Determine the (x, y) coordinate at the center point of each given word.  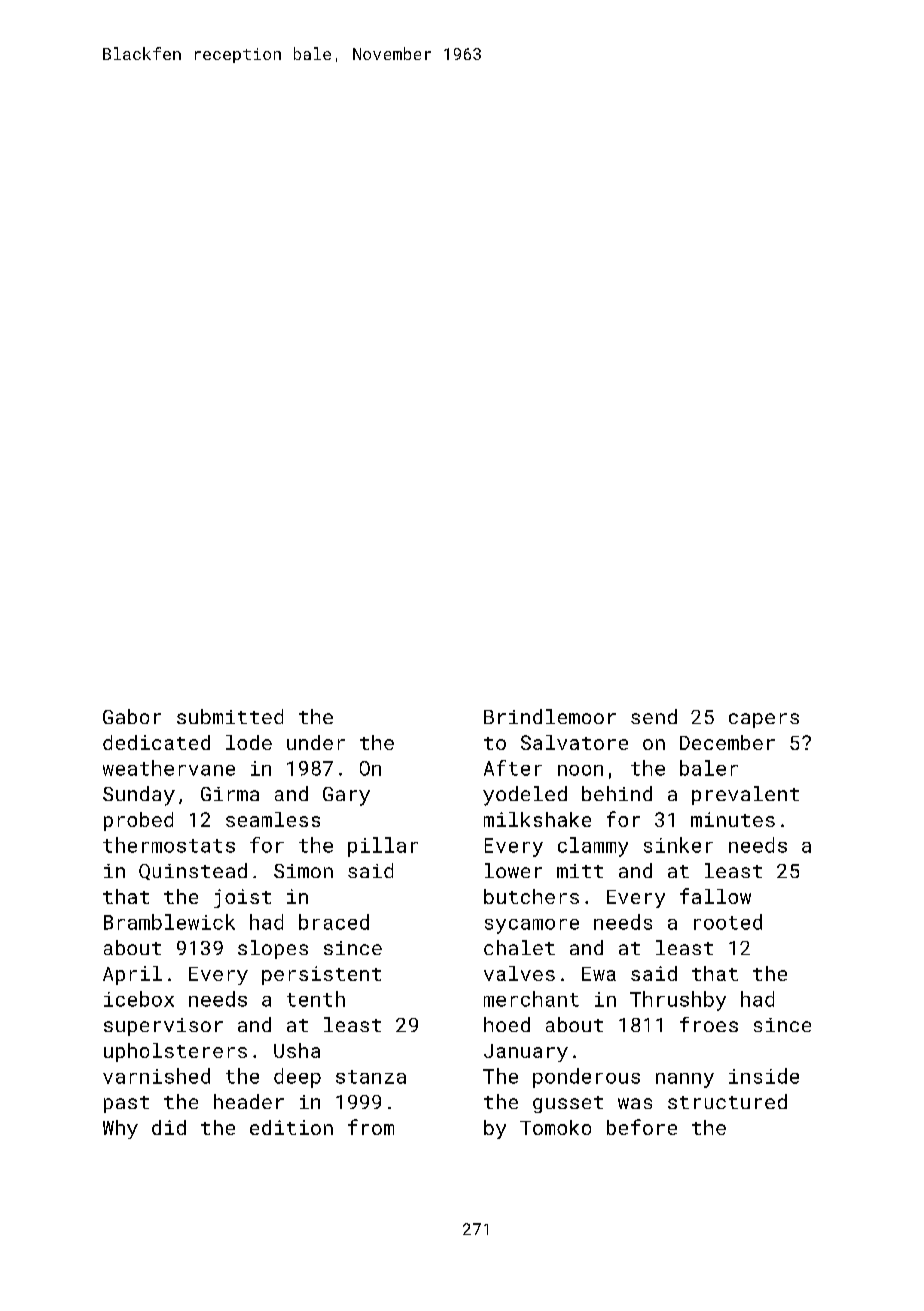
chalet (519, 947)
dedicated (156, 742)
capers (764, 720)
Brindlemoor (550, 716)
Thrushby (678, 1001)
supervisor (163, 1027)
